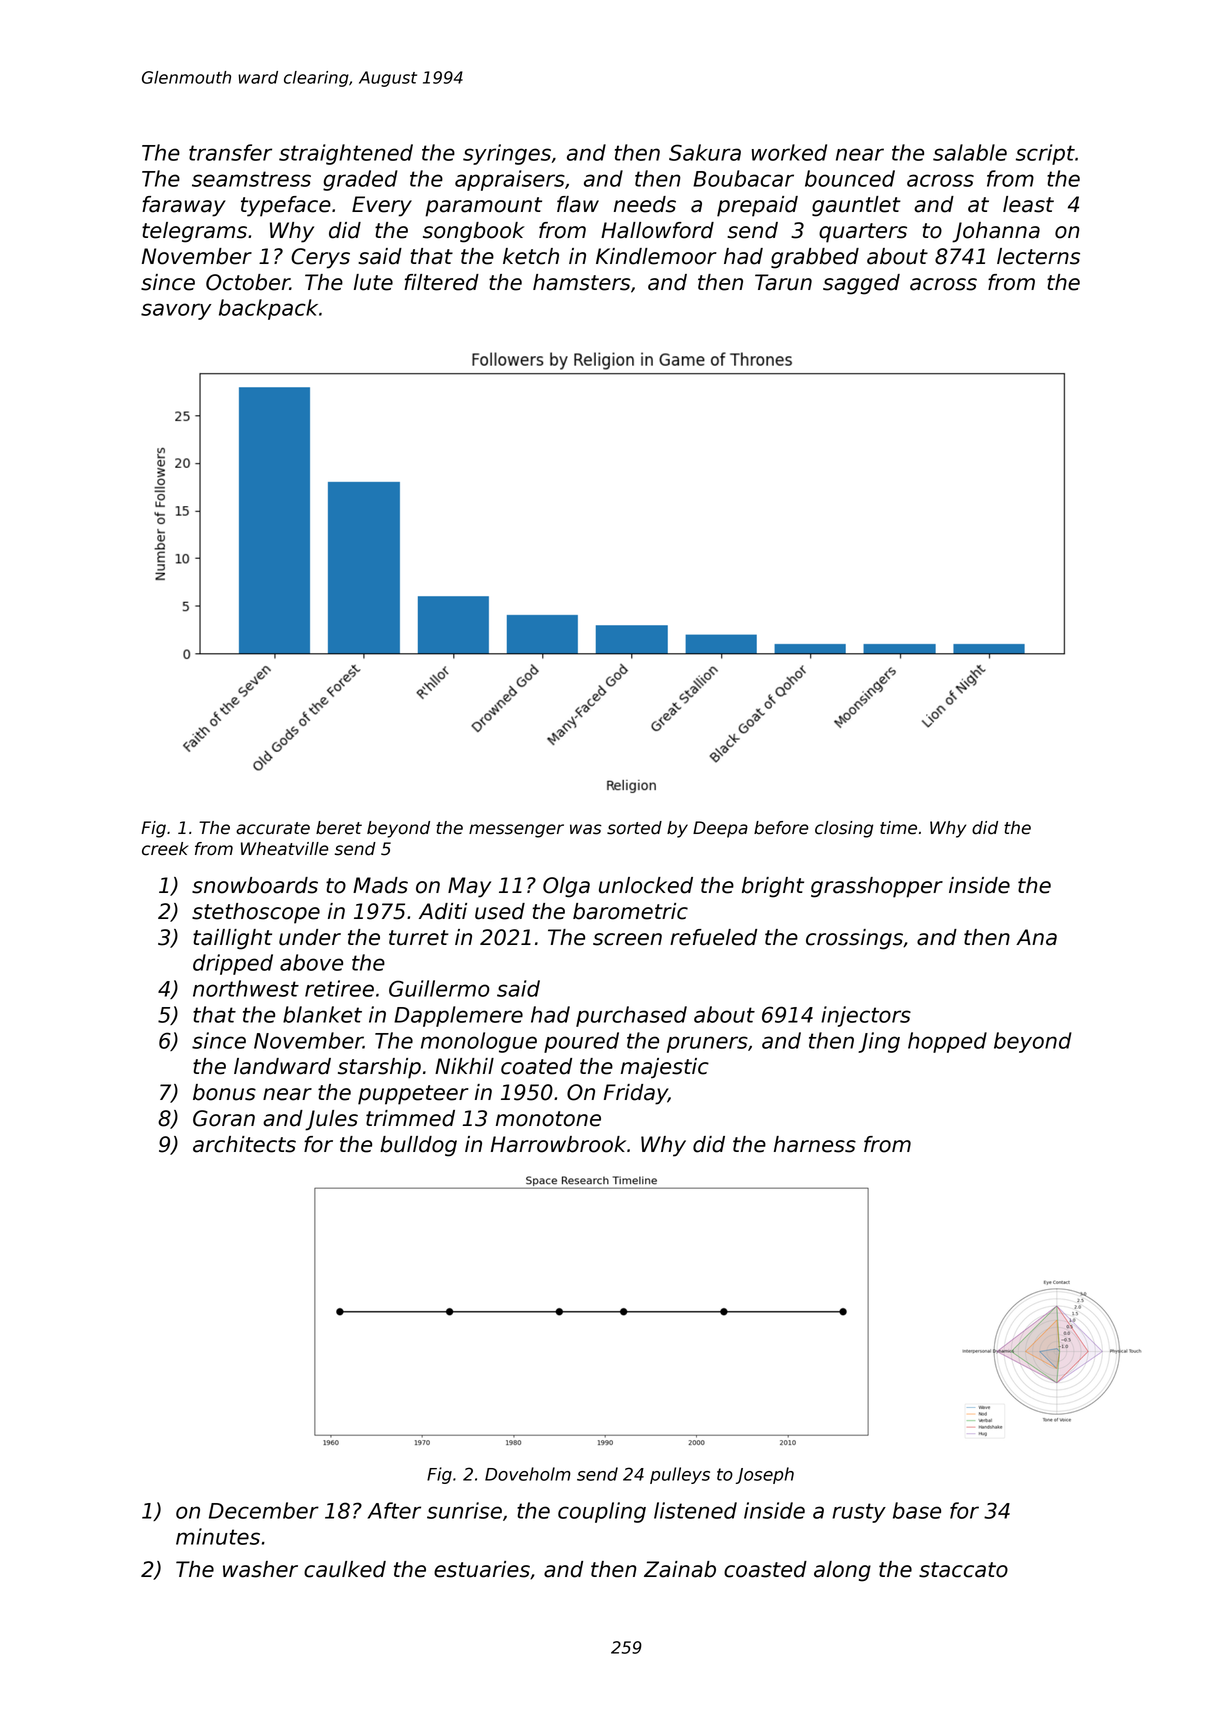 This document has width=1222, height=1728. What do you see at coordinates (516, 831) in the document?
I see `messenger` at bounding box center [516, 831].
